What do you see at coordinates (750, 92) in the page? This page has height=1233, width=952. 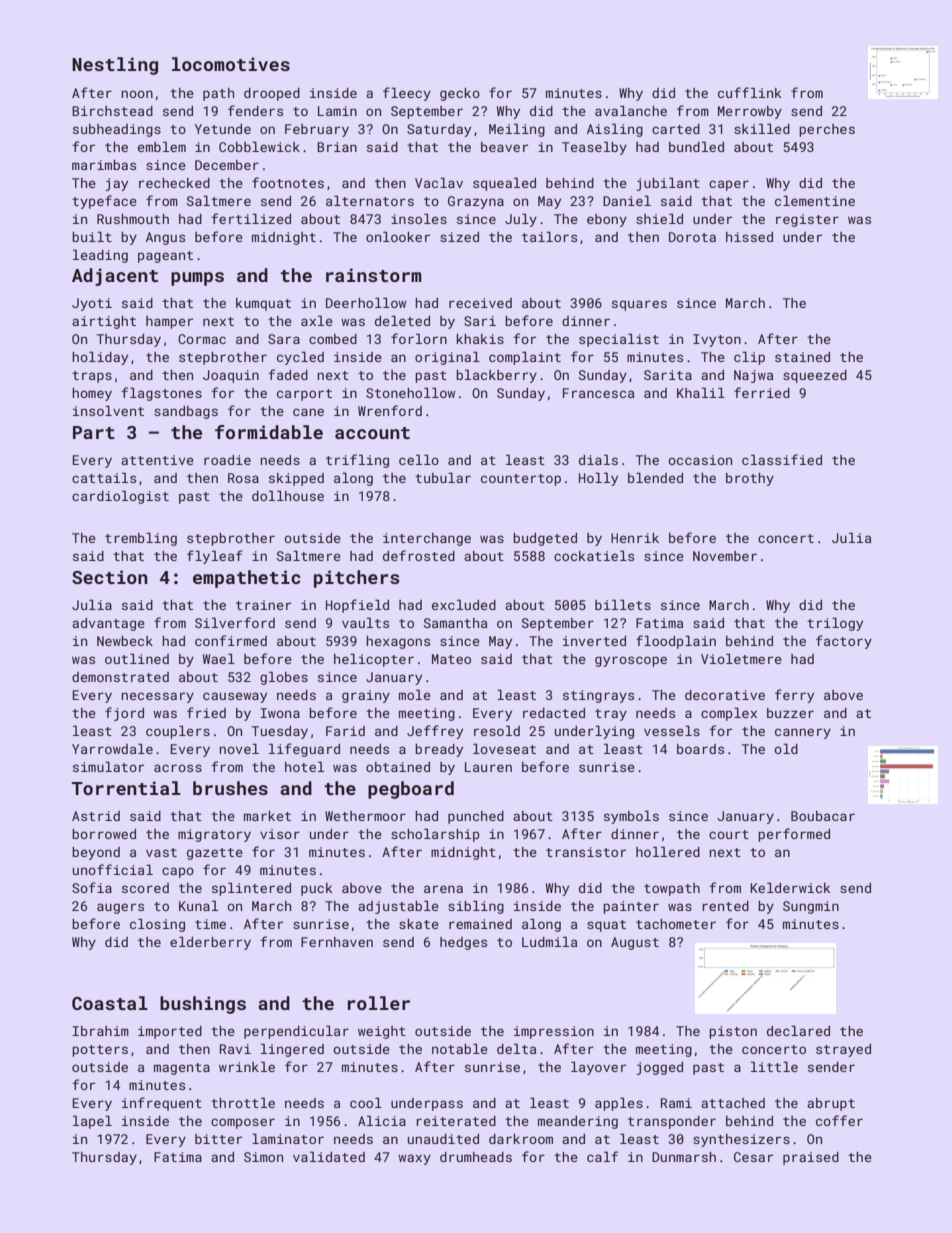 I see `cufflink` at bounding box center [750, 92].
